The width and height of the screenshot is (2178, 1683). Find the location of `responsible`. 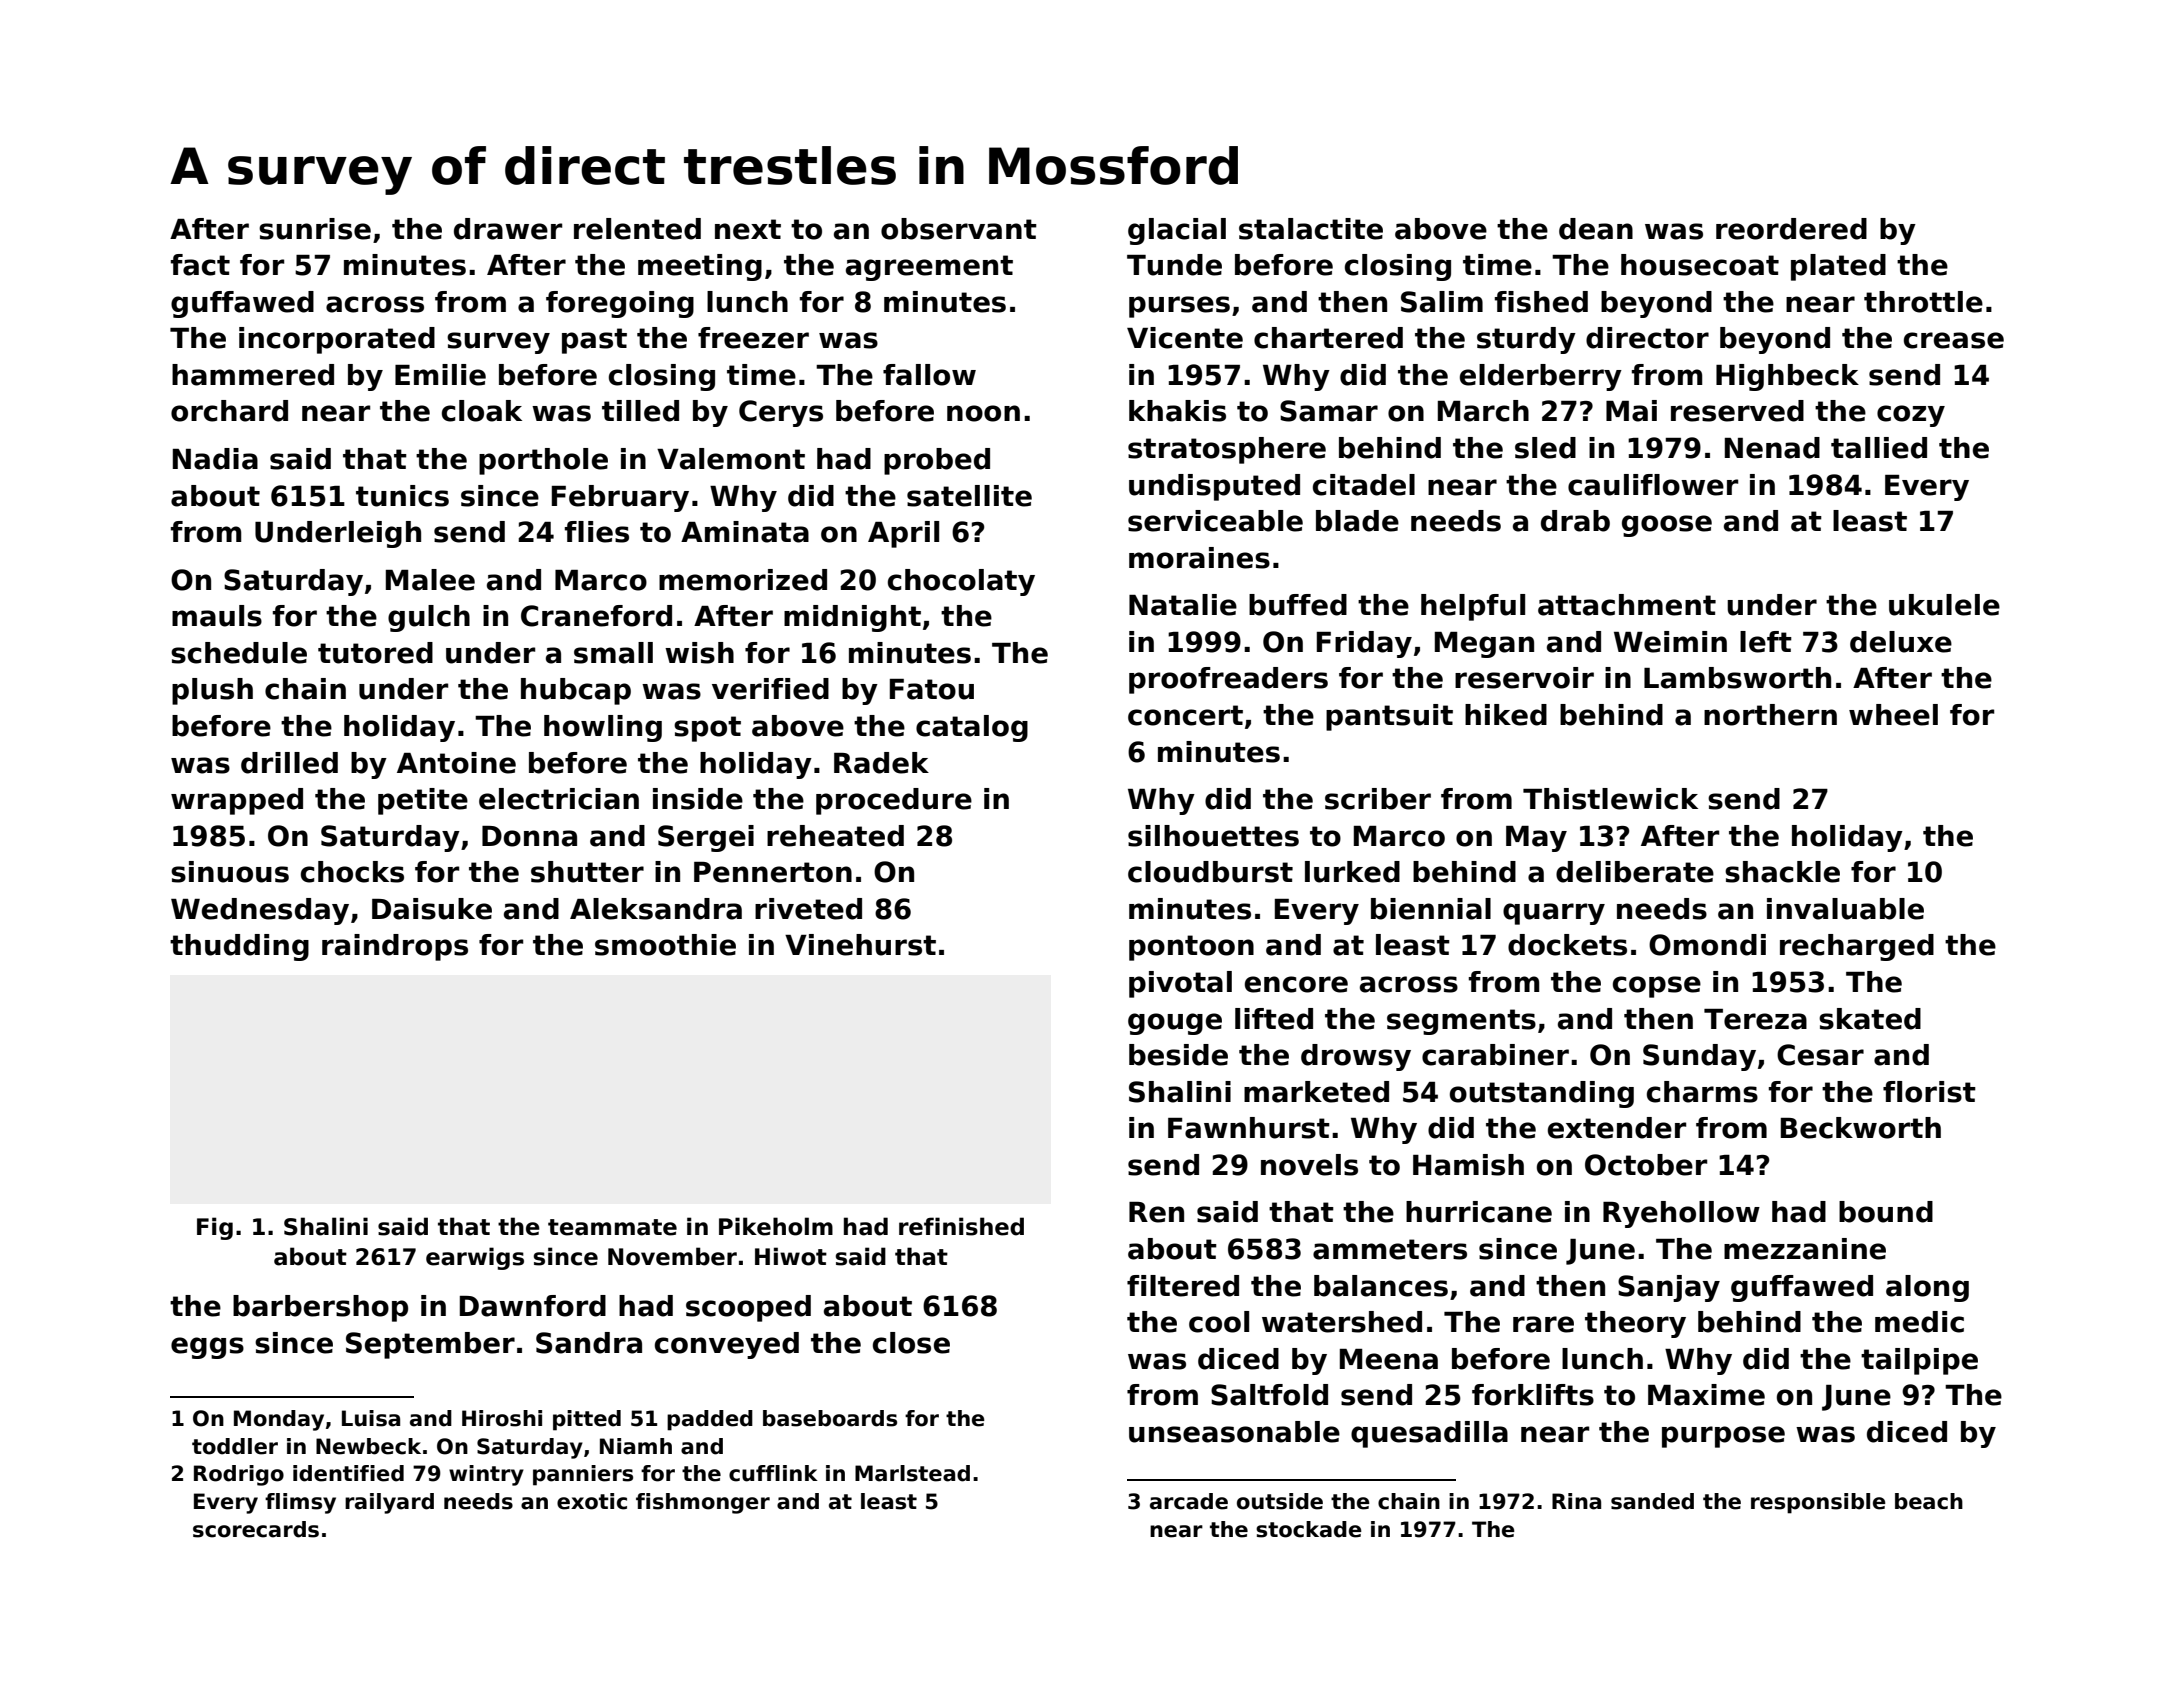

responsible is located at coordinates (1818, 1503).
